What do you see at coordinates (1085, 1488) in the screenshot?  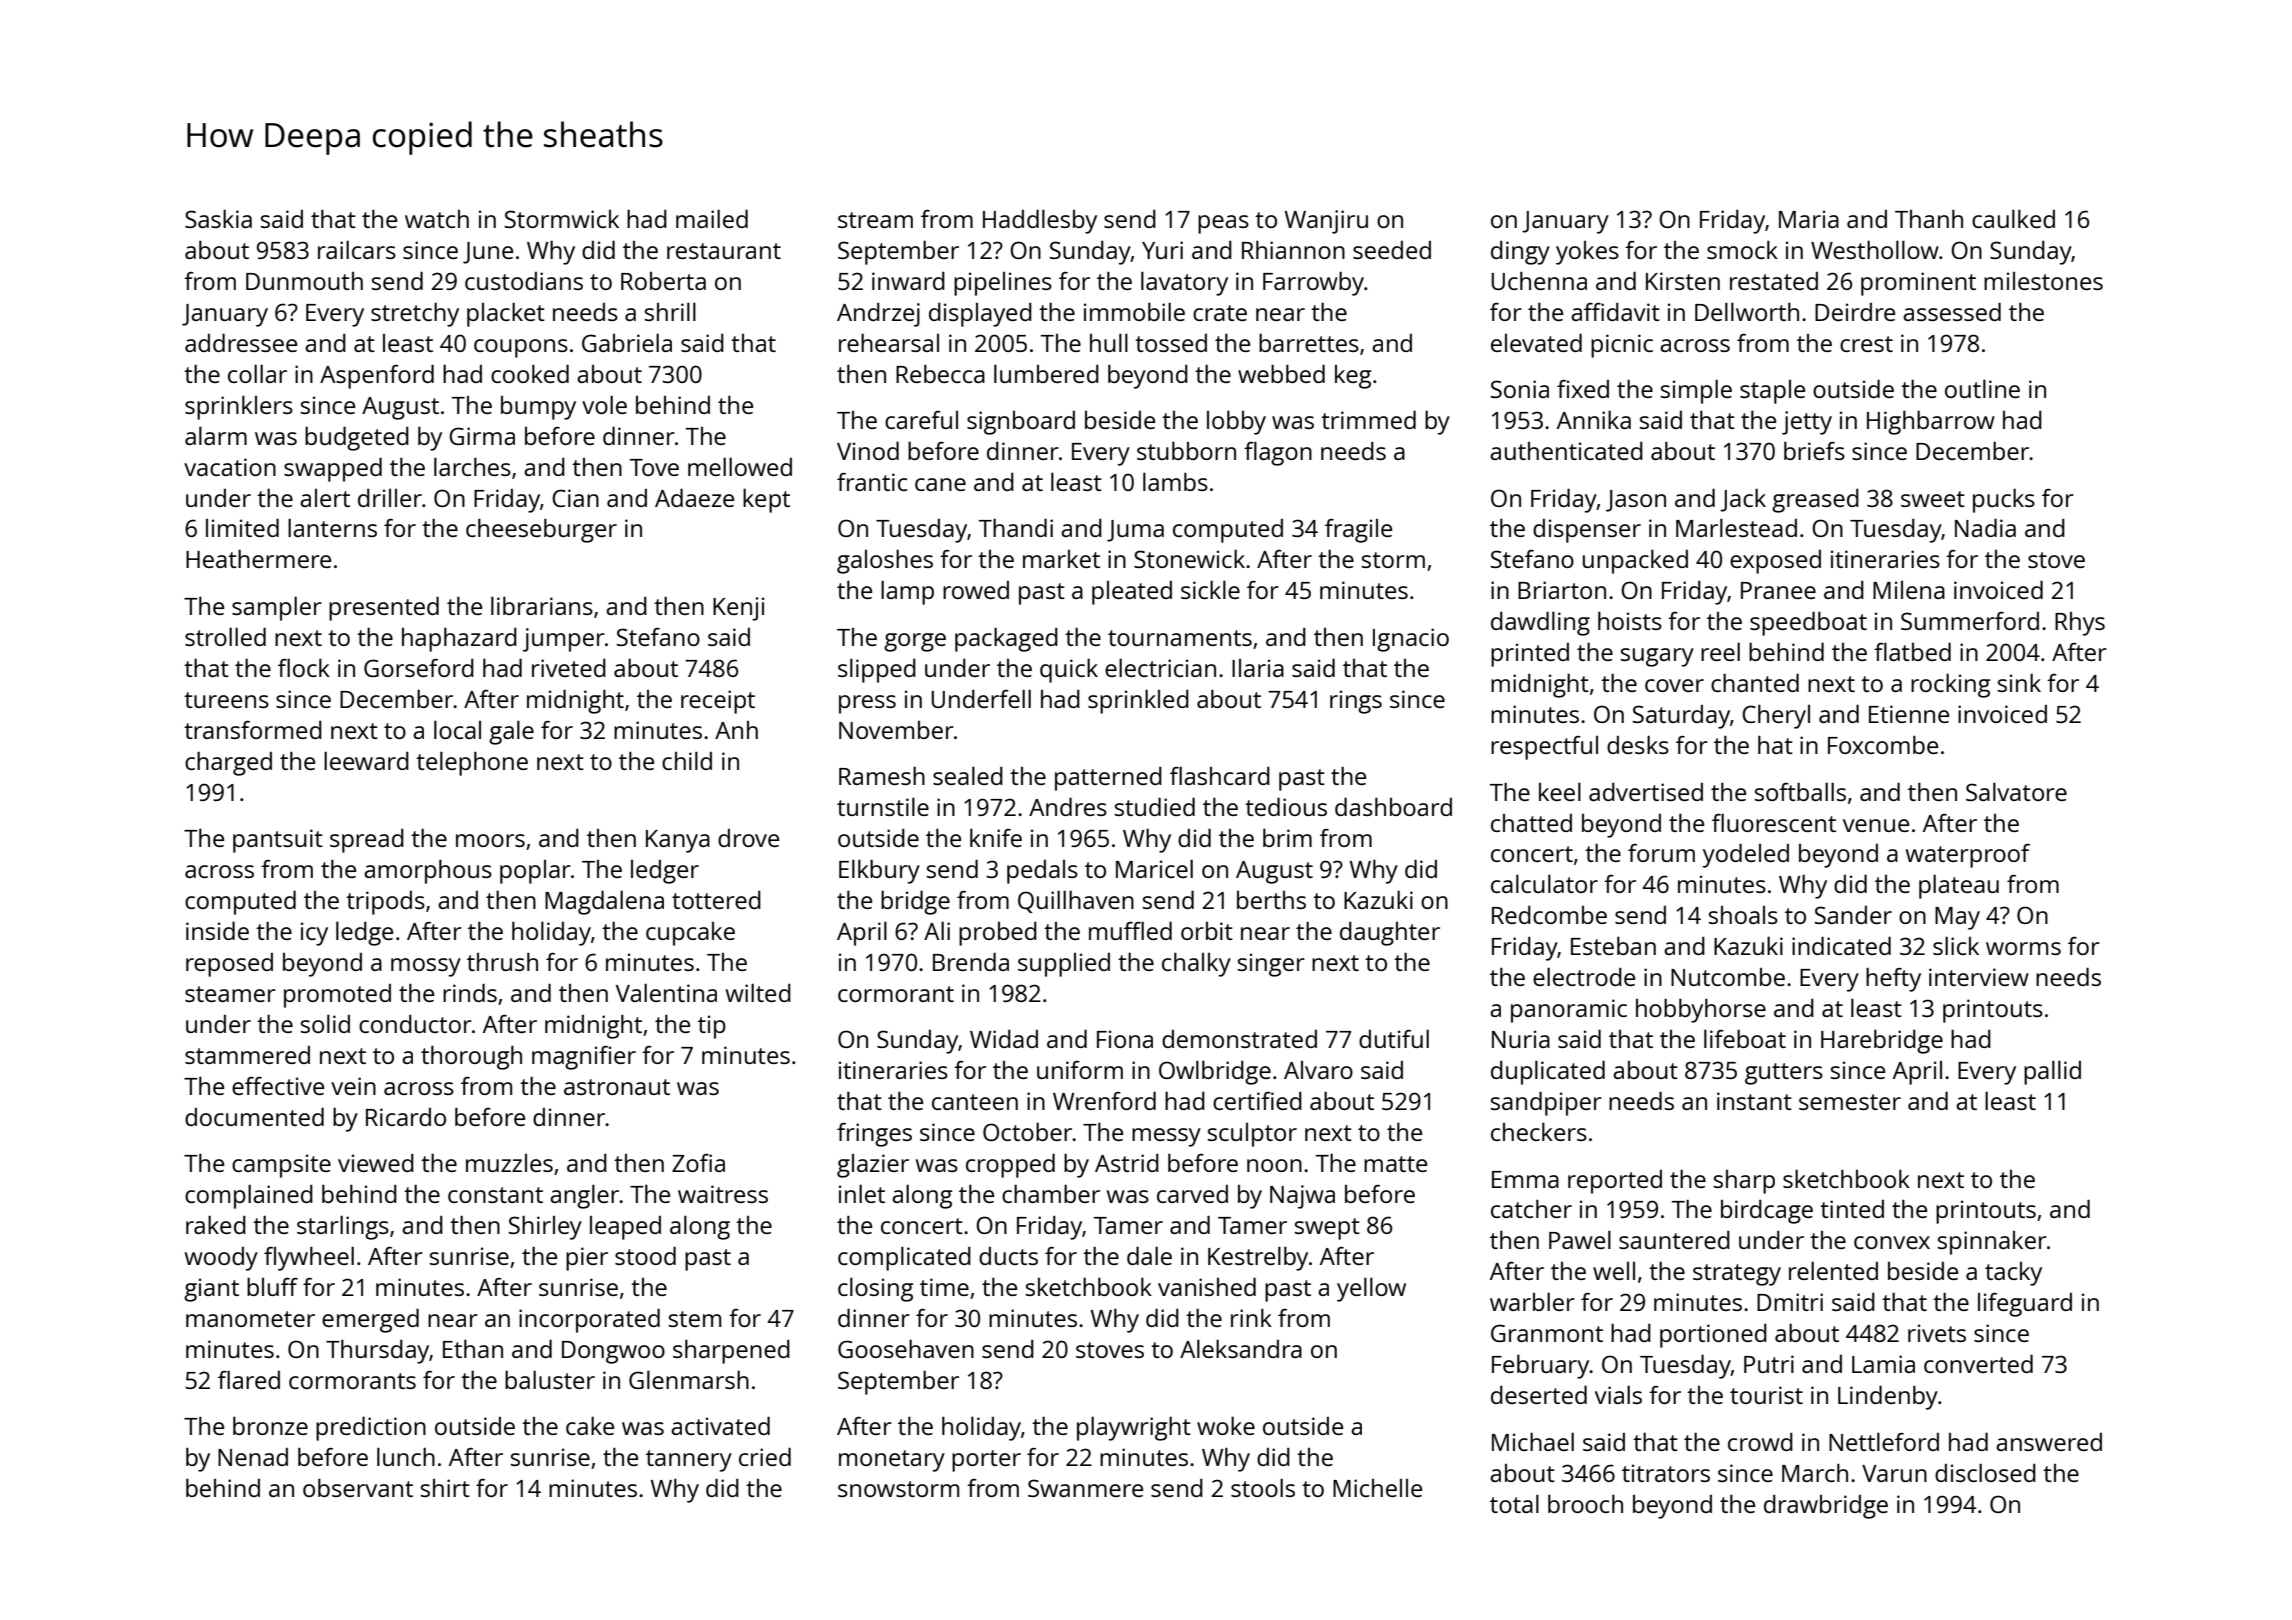 I see `Swanmere` at bounding box center [1085, 1488].
